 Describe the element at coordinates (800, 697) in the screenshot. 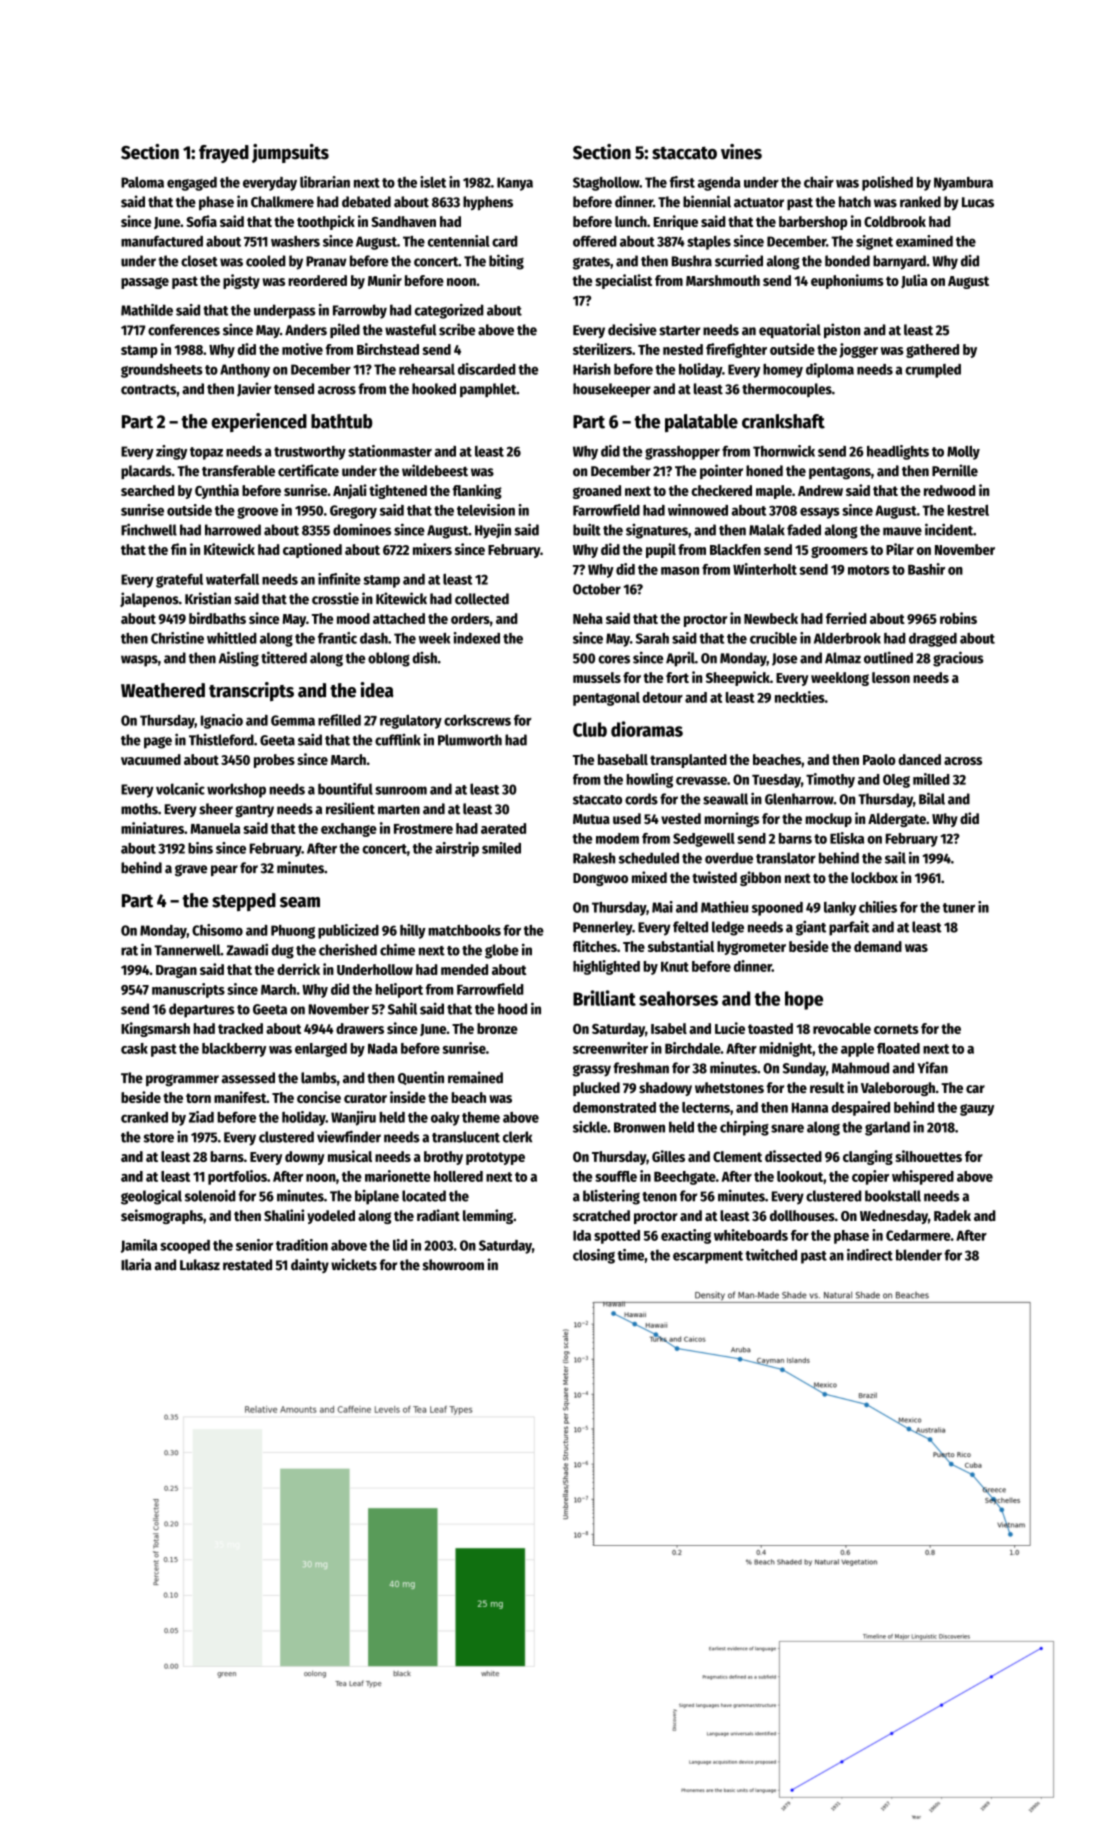

I see `neckties` at that location.
